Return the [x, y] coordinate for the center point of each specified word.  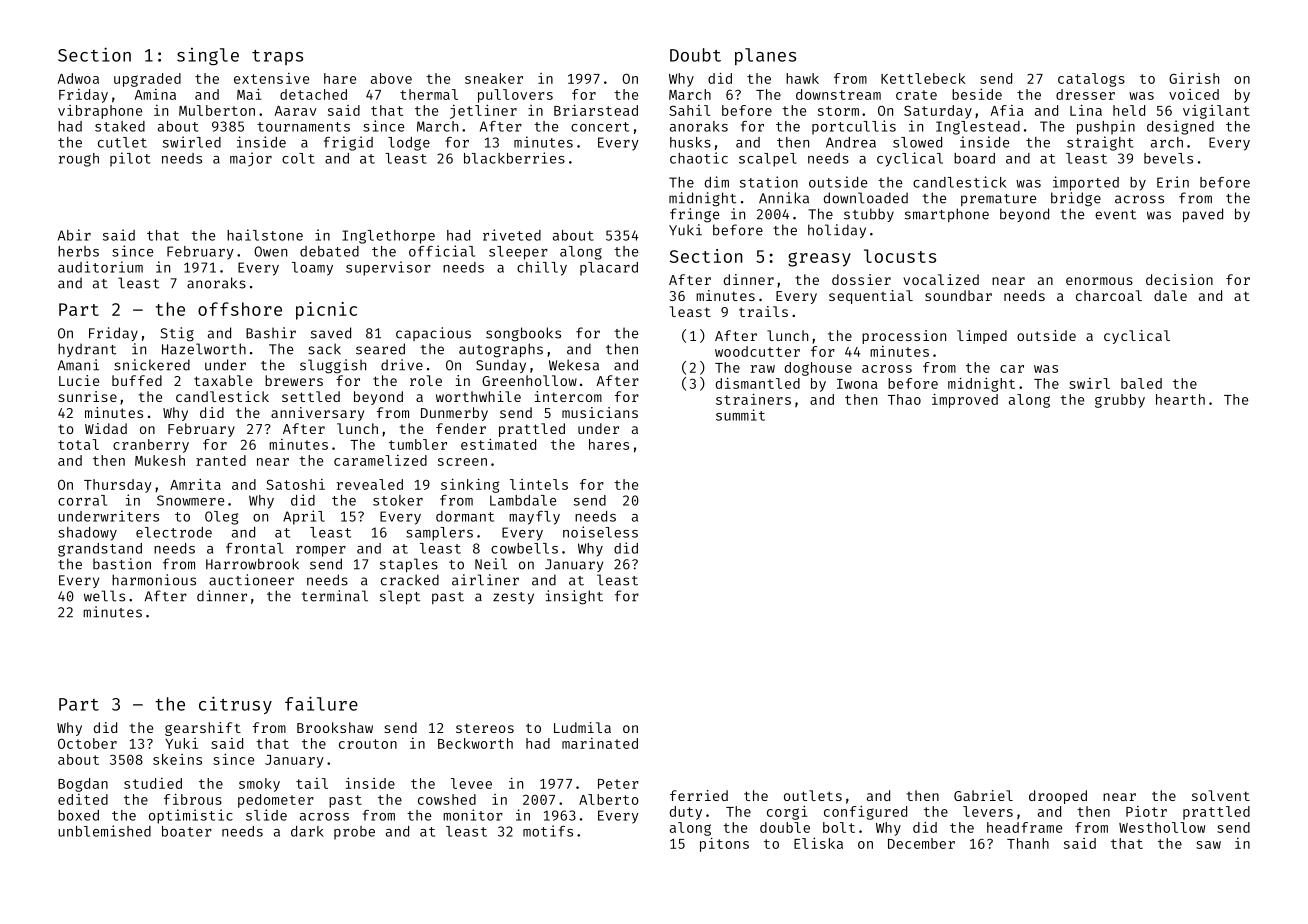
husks [690, 142]
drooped [1058, 797]
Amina [155, 94]
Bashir [271, 333]
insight [574, 597]
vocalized [941, 279]
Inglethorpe [388, 237]
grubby [1120, 401]
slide [266, 815]
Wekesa [574, 365]
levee [471, 783]
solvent [1221, 795]
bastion [122, 564]
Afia [1007, 110]
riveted [512, 235]
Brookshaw [335, 727]
